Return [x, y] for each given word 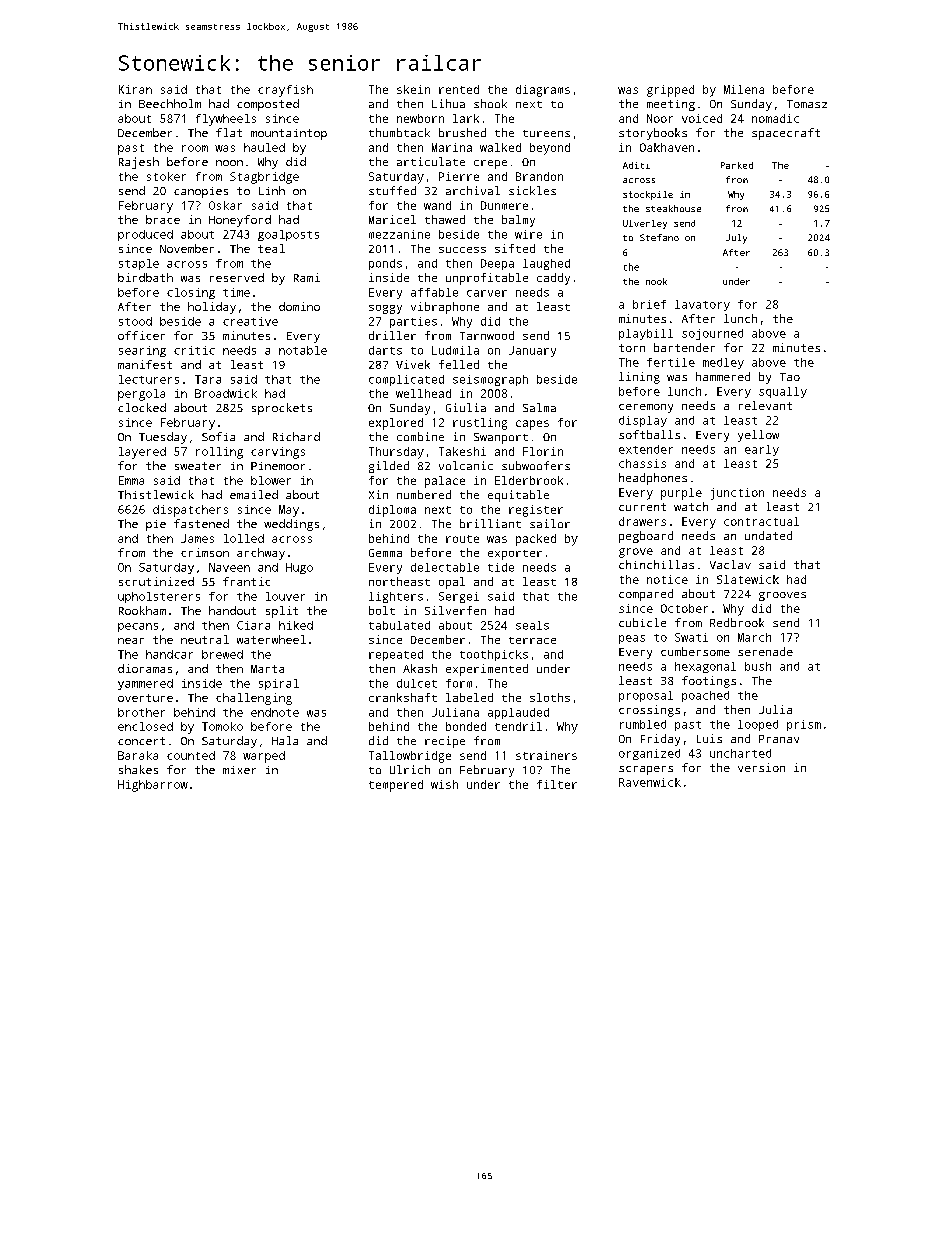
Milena [744, 89]
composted [268, 105]
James [197, 538]
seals [532, 625]
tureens [546, 133]
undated [768, 535]
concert [141, 741]
